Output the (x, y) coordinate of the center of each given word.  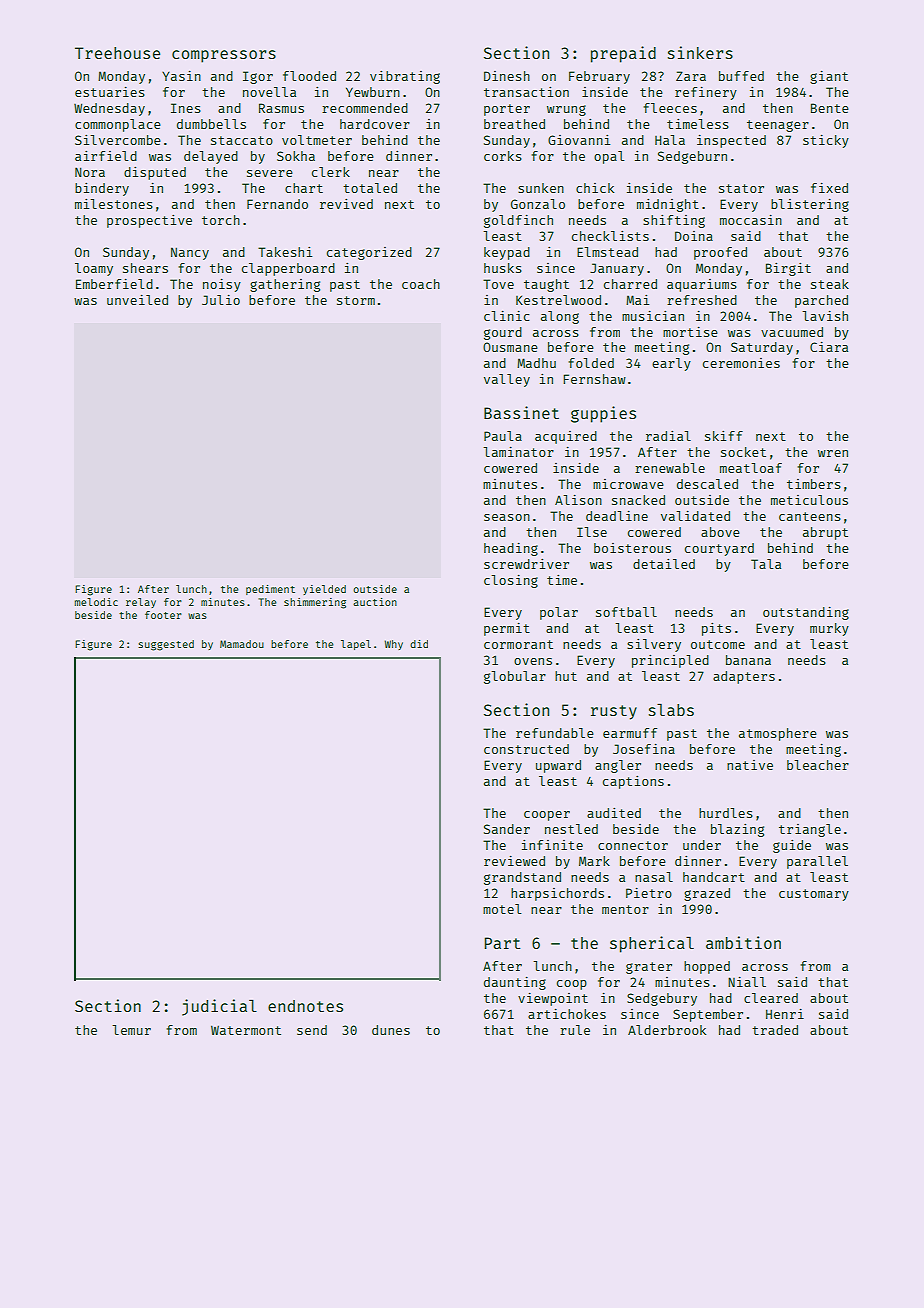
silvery (654, 645)
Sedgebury (662, 999)
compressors (224, 56)
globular (515, 677)
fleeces (670, 108)
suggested (166, 645)
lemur (131, 1030)
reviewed (514, 861)
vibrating (405, 77)
